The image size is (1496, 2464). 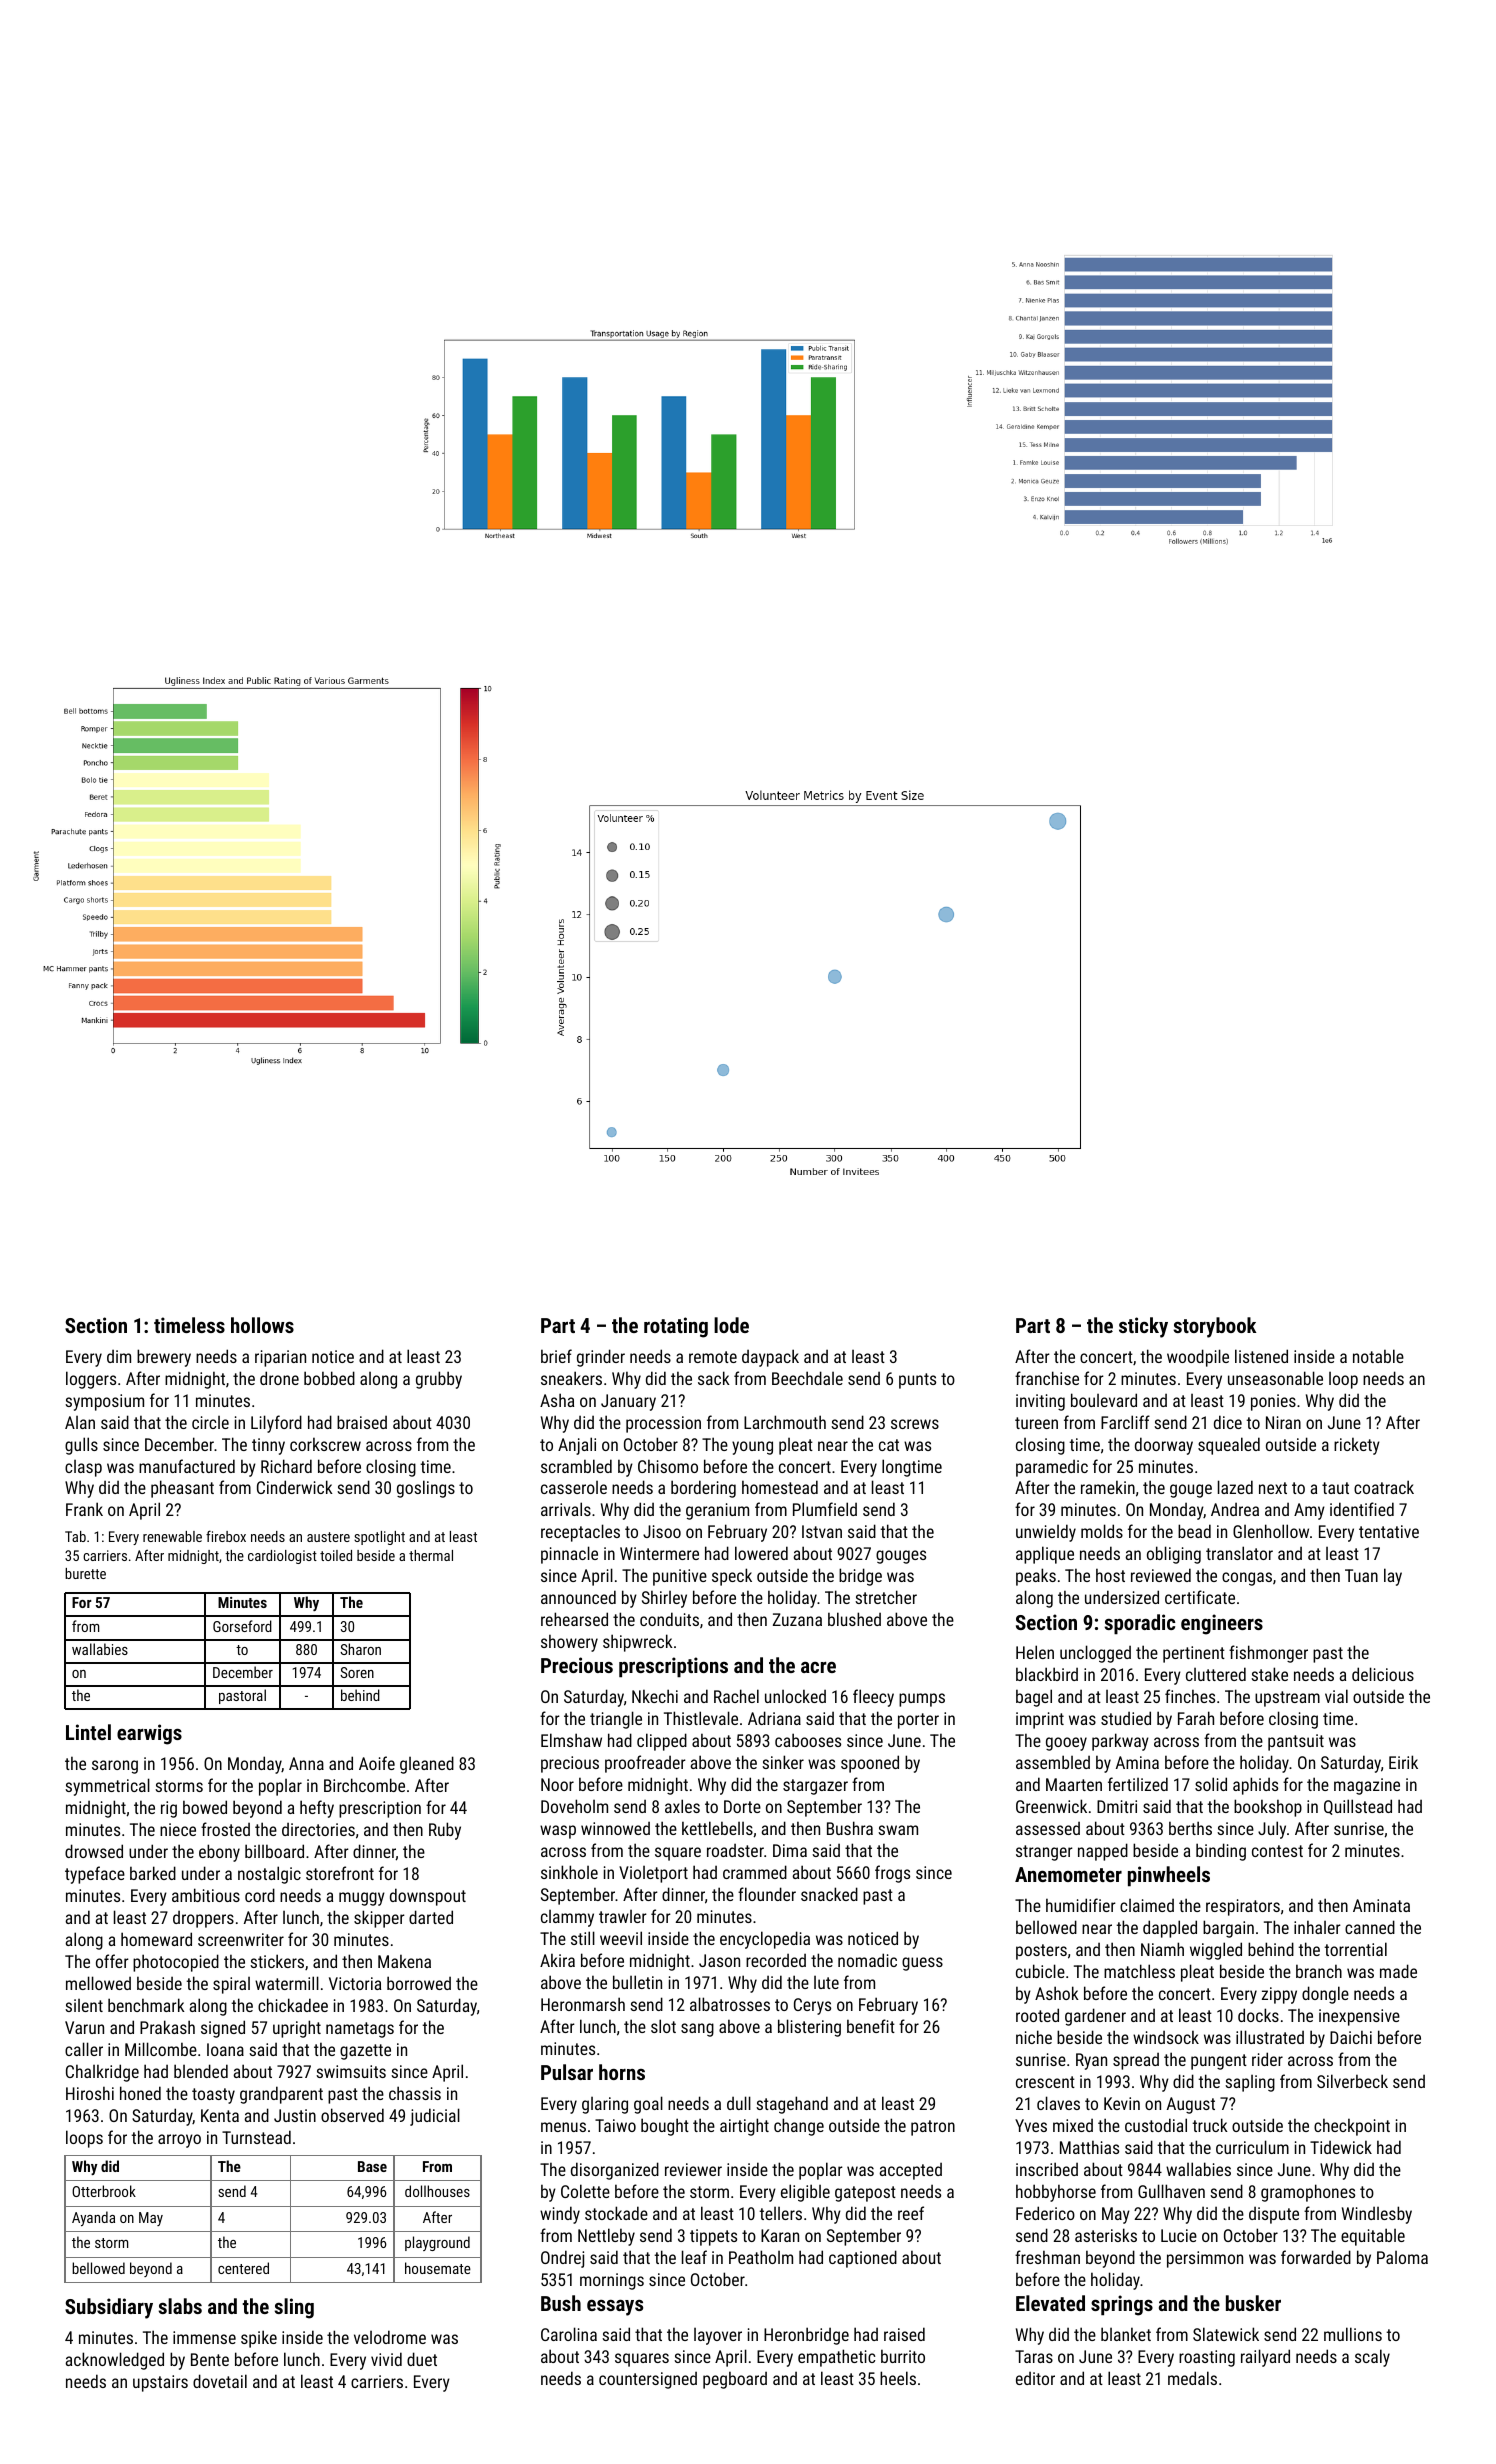 I want to click on zippy, so click(x=1279, y=1995).
